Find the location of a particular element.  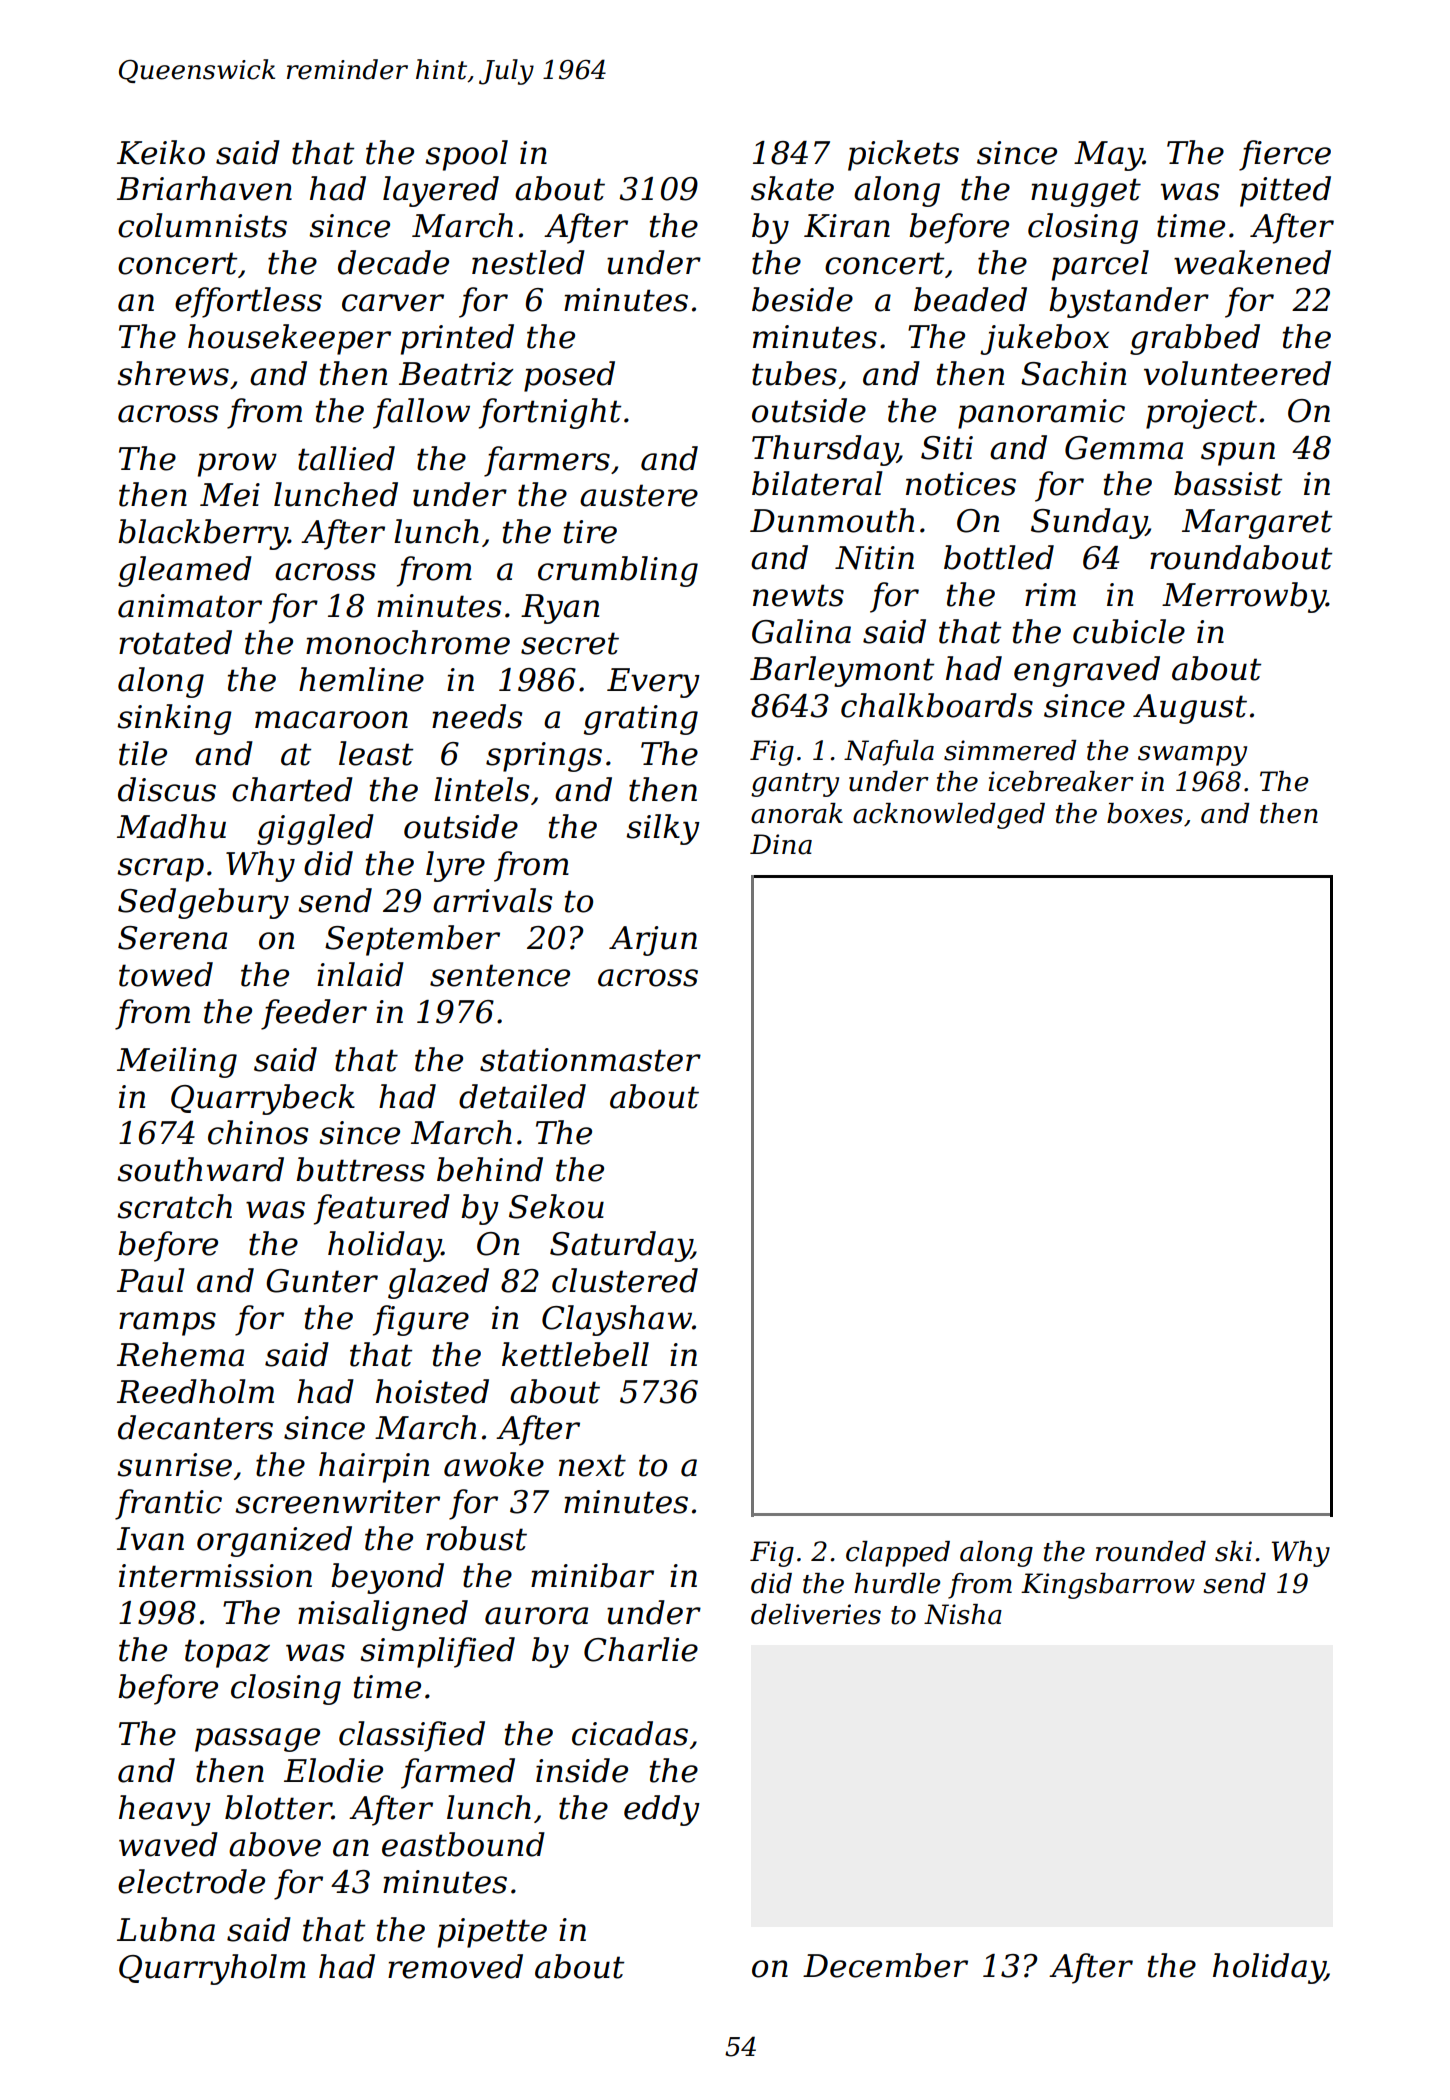

heavy is located at coordinates (165, 1810).
